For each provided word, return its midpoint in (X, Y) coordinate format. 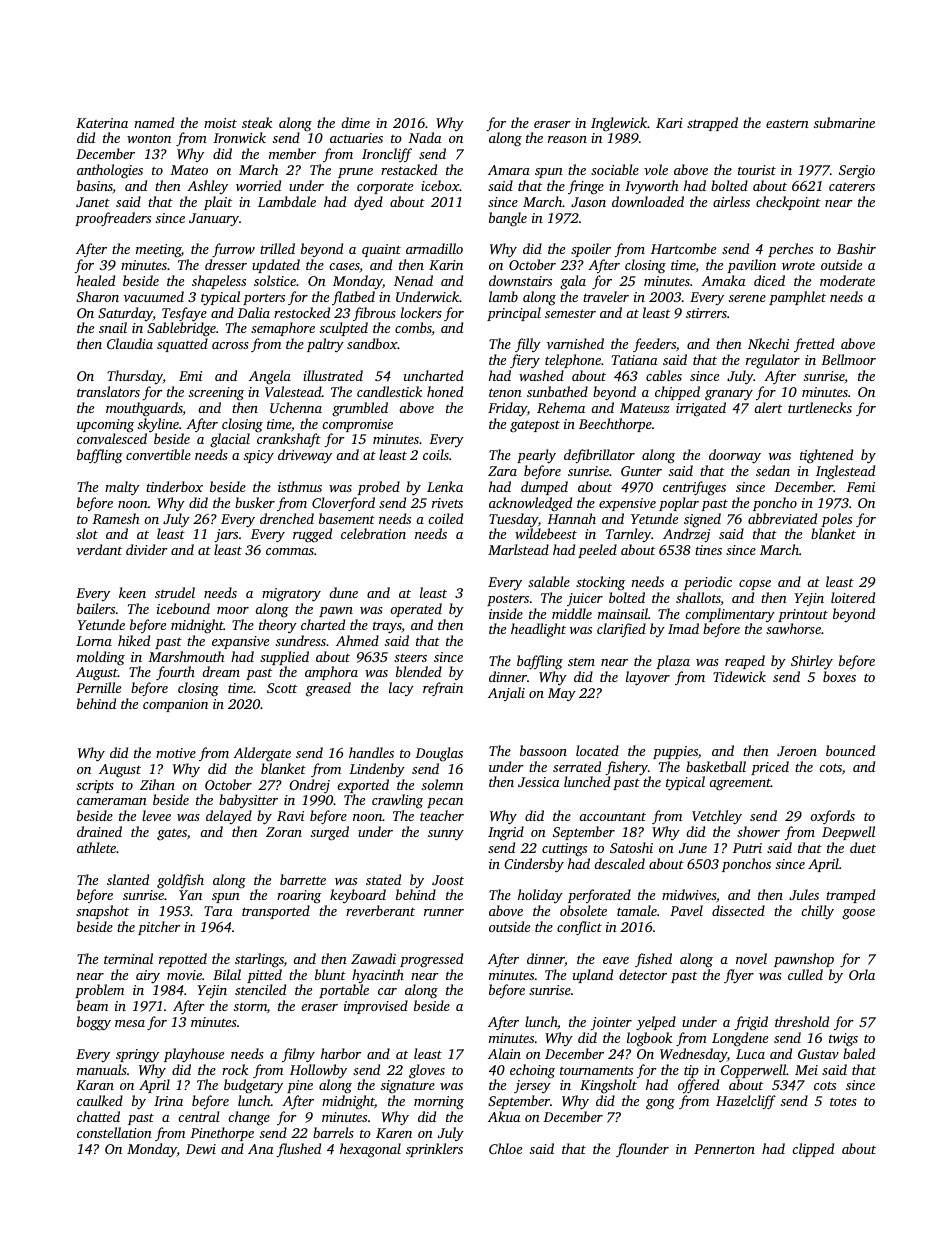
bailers (96, 608)
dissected (738, 910)
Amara (509, 170)
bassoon (543, 750)
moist (220, 123)
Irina (168, 1101)
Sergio (857, 172)
